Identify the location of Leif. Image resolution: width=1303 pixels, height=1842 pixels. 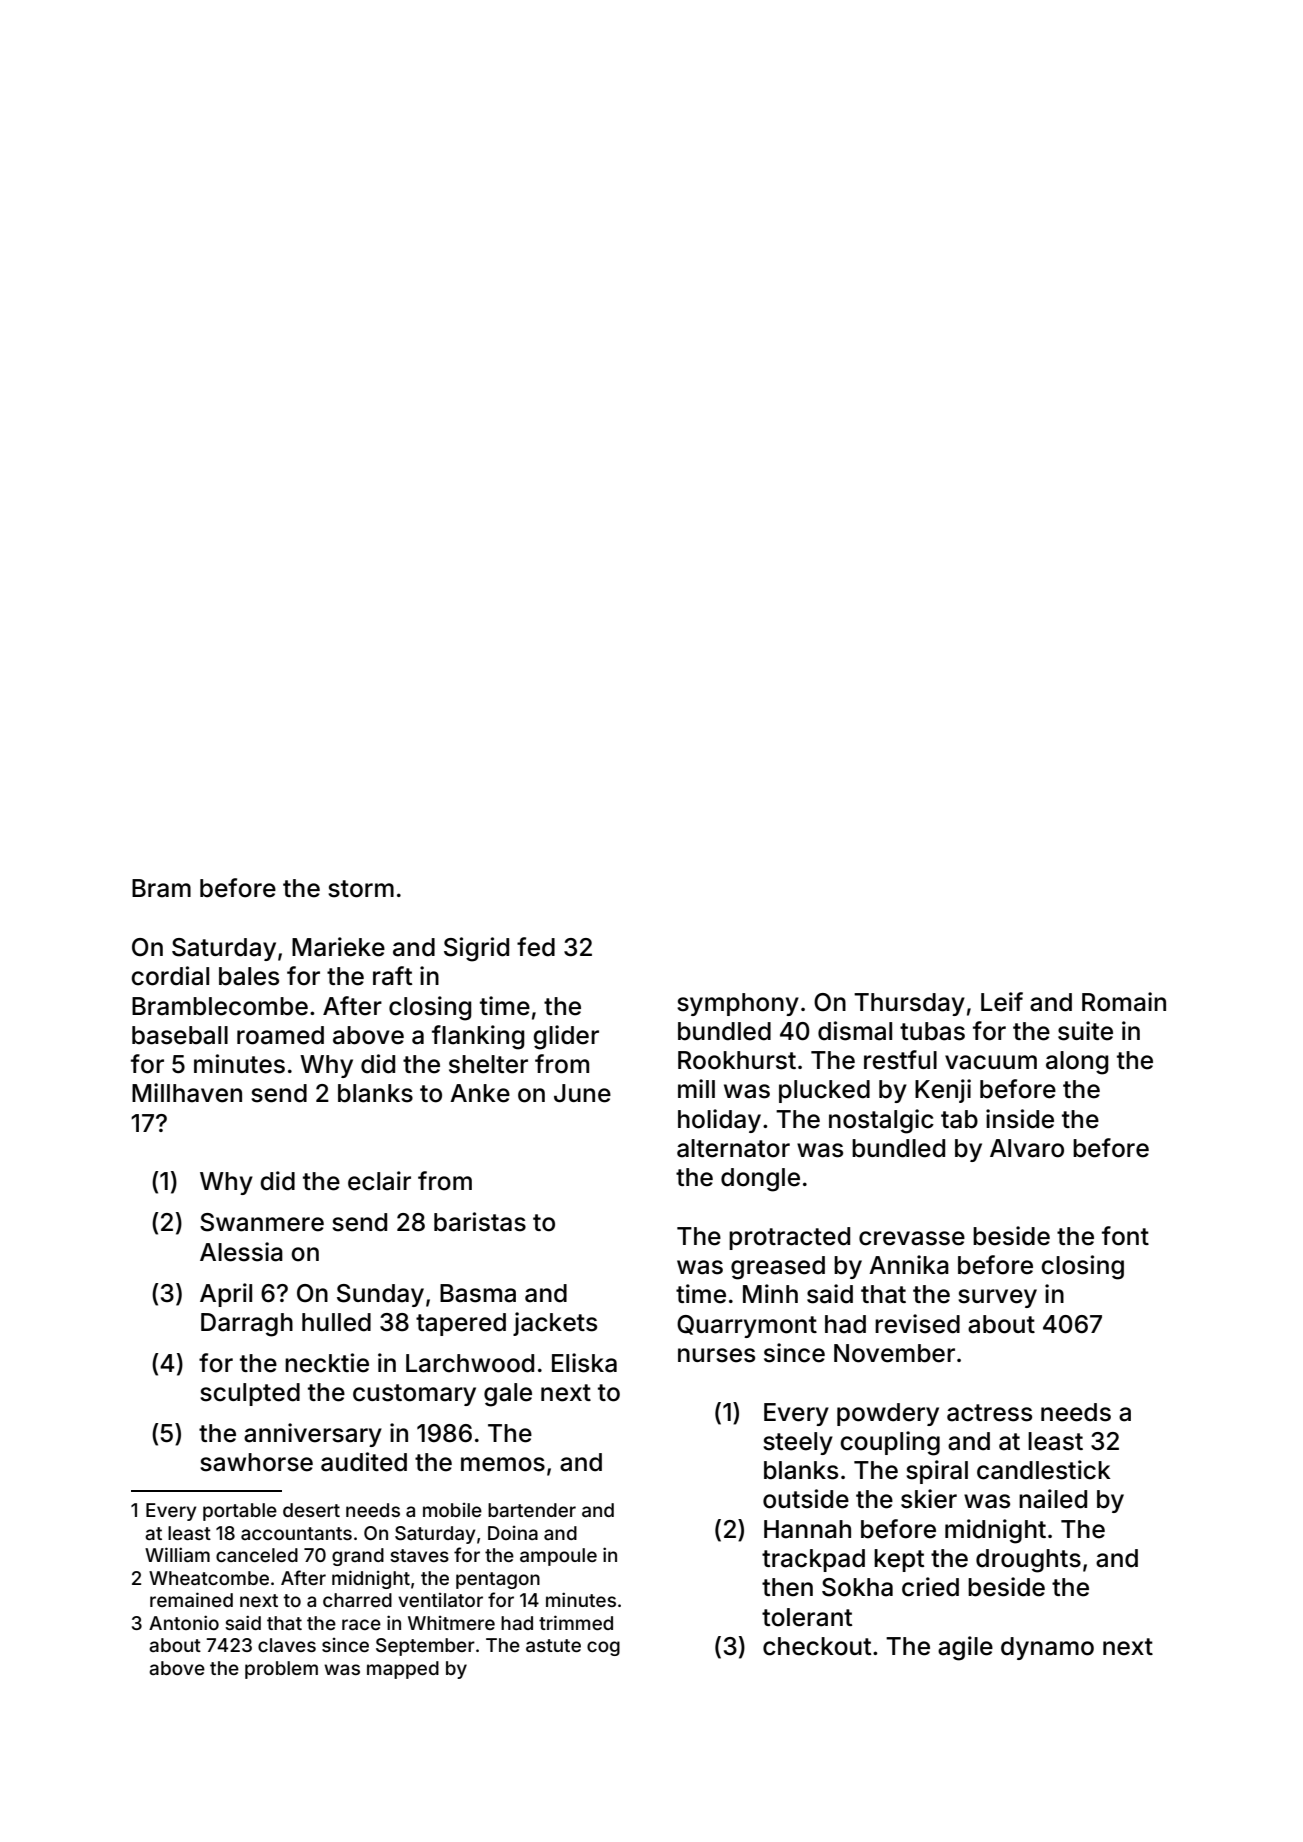
(1002, 1002).
